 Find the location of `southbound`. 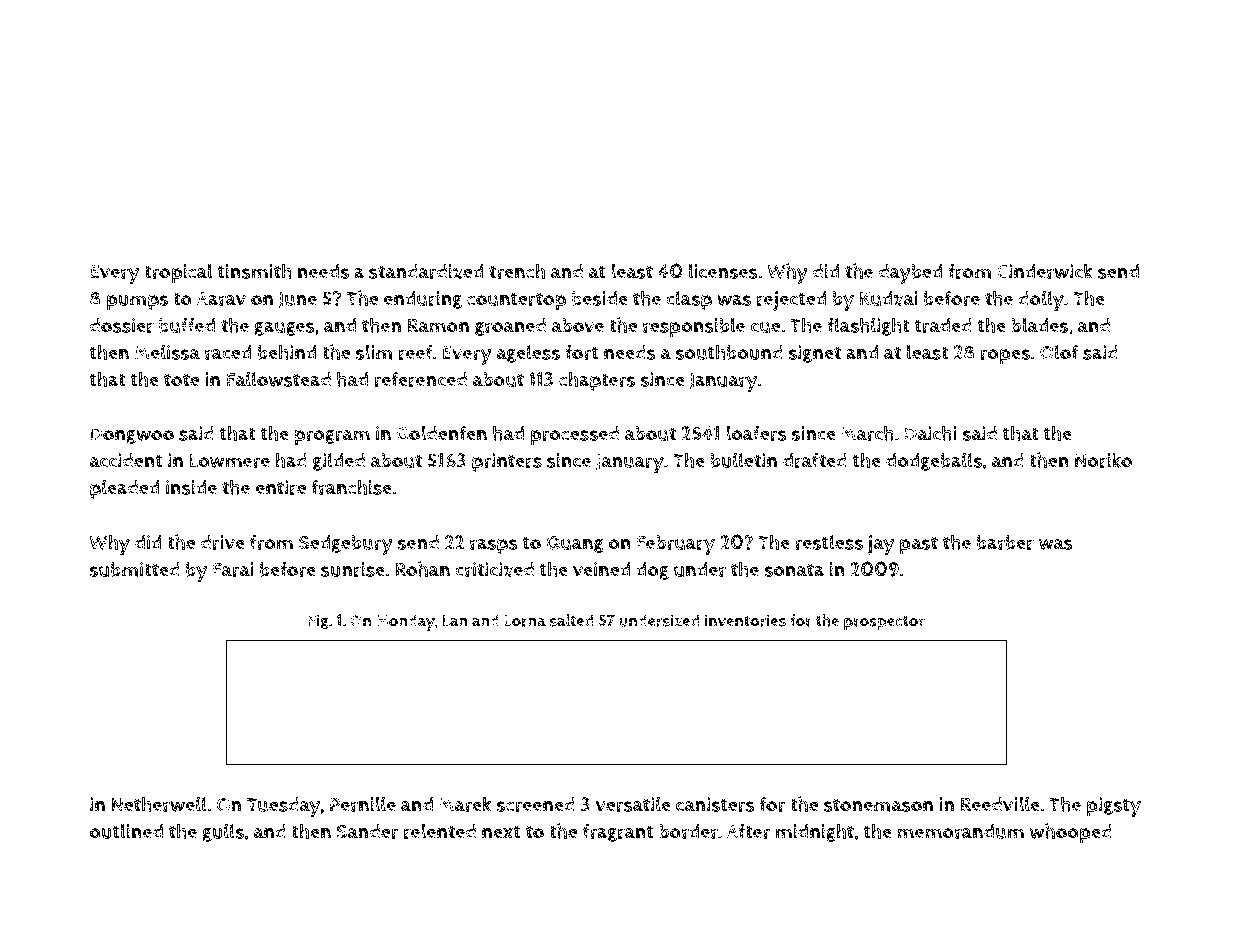

southbound is located at coordinates (729, 352).
